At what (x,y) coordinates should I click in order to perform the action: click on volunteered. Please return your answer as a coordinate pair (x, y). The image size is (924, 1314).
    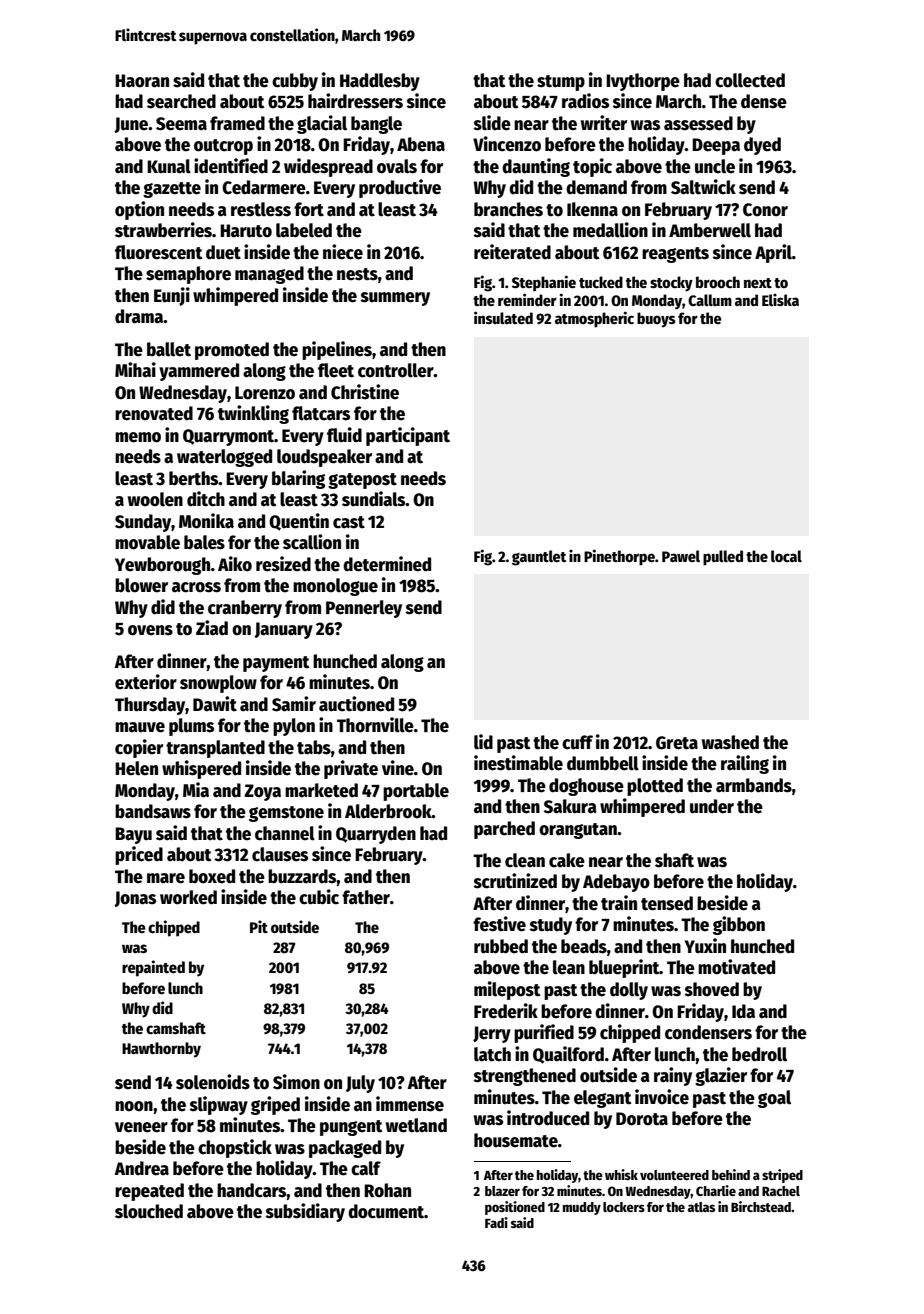
    Looking at the image, I should click on (674, 1175).
